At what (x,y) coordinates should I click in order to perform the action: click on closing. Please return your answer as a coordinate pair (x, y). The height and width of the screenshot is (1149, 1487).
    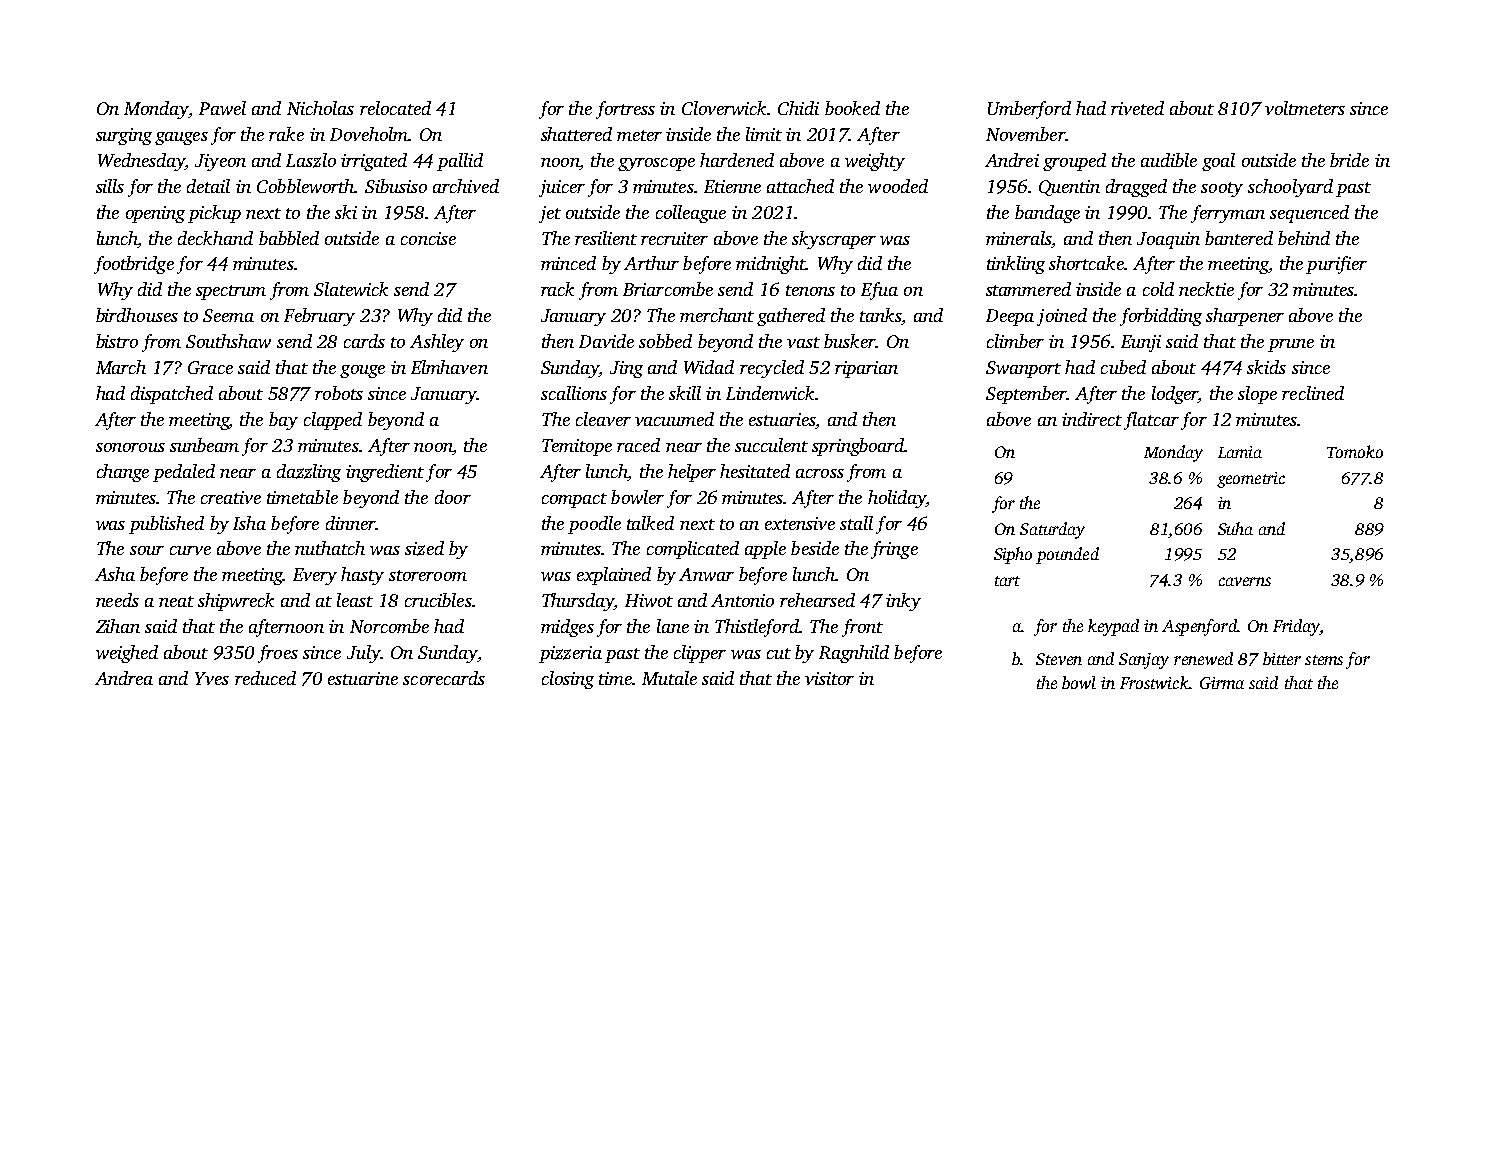
    Looking at the image, I should click on (568, 680).
